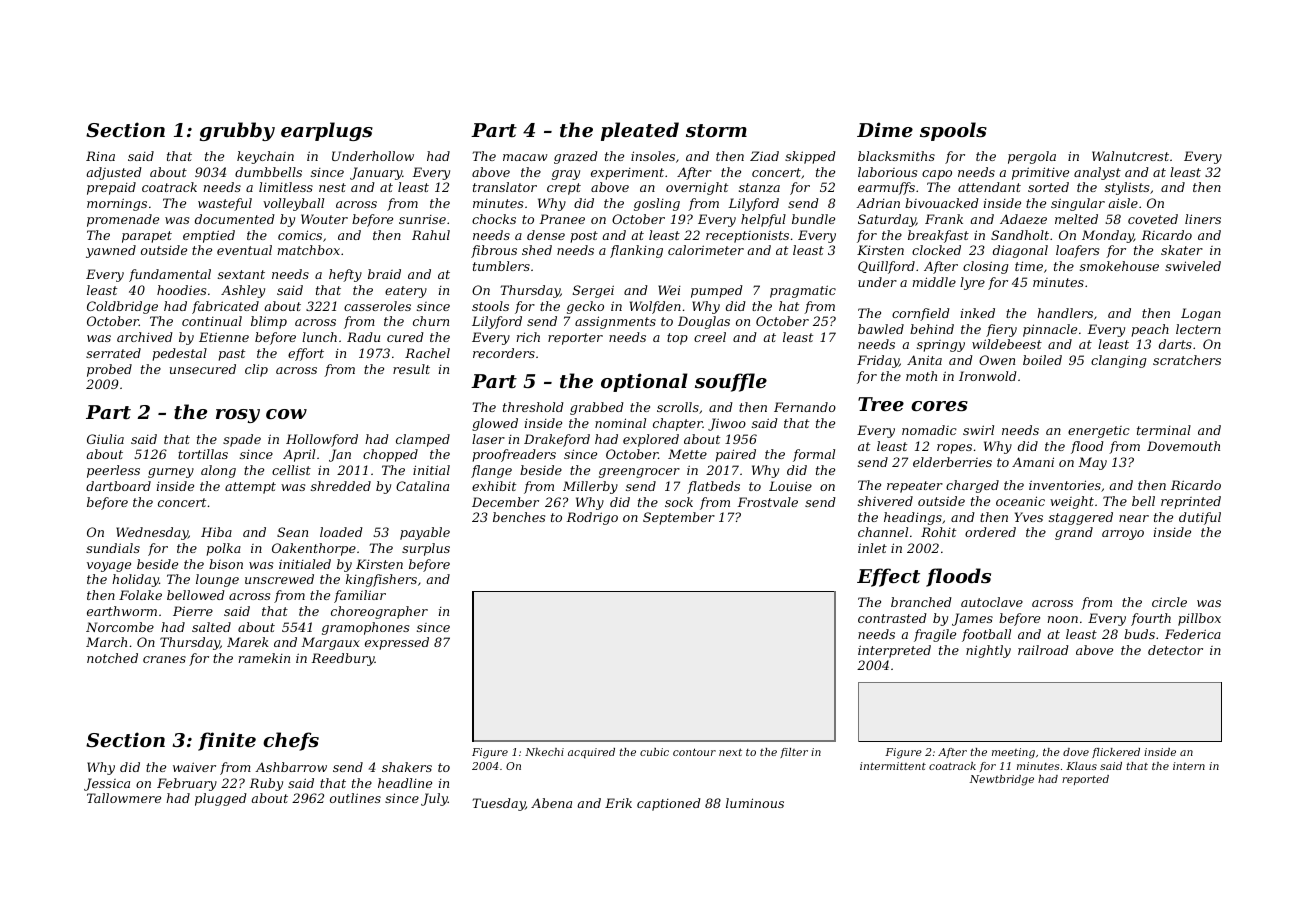 This image has height=924, width=1308. I want to click on September, so click(679, 518).
